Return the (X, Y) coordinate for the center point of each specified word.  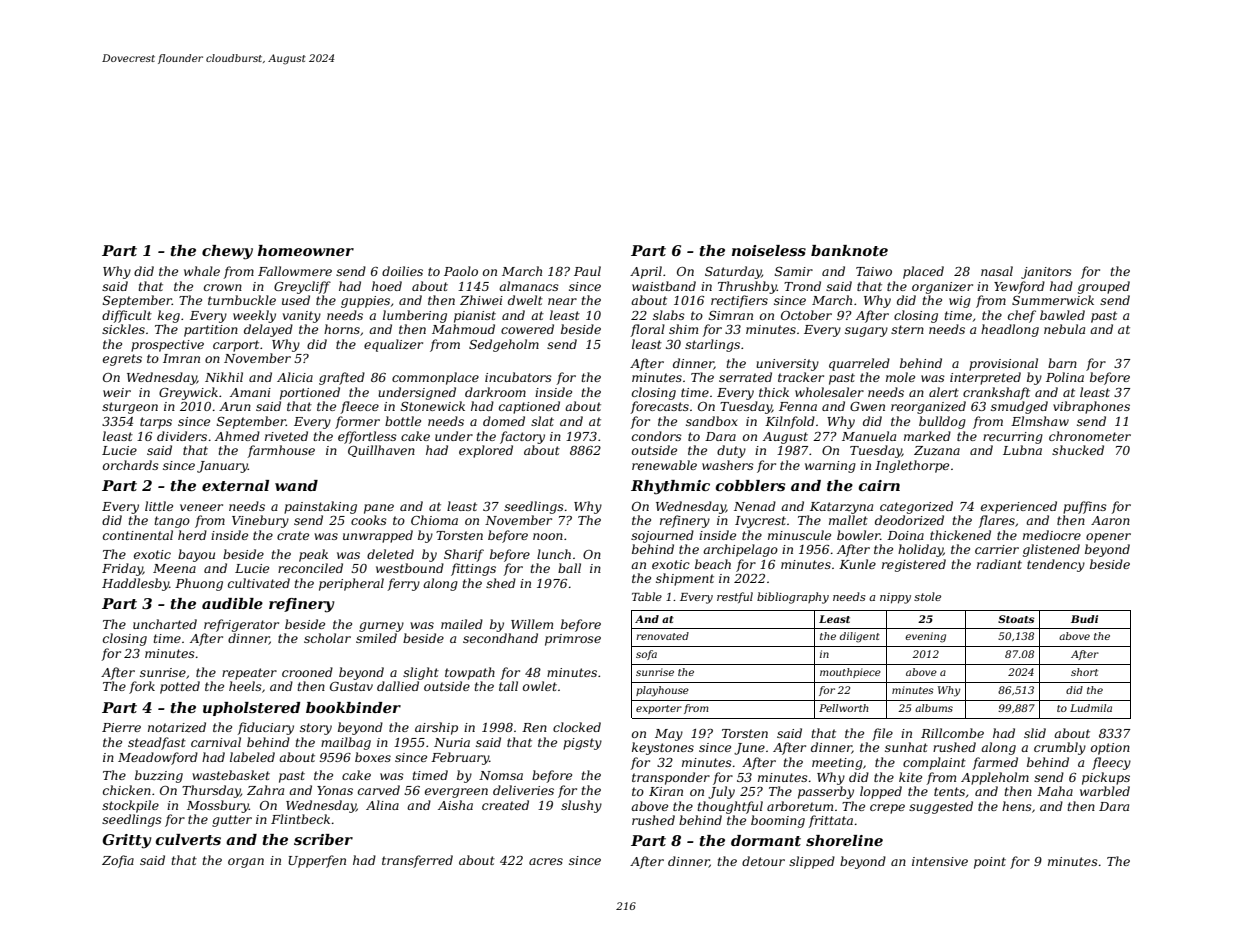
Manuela (869, 436)
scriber (323, 839)
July (721, 792)
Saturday (733, 272)
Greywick (188, 393)
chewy (227, 252)
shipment (685, 579)
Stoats (1016, 619)
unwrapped (378, 536)
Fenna (798, 406)
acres (546, 861)
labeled (252, 757)
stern (907, 329)
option (1110, 749)
